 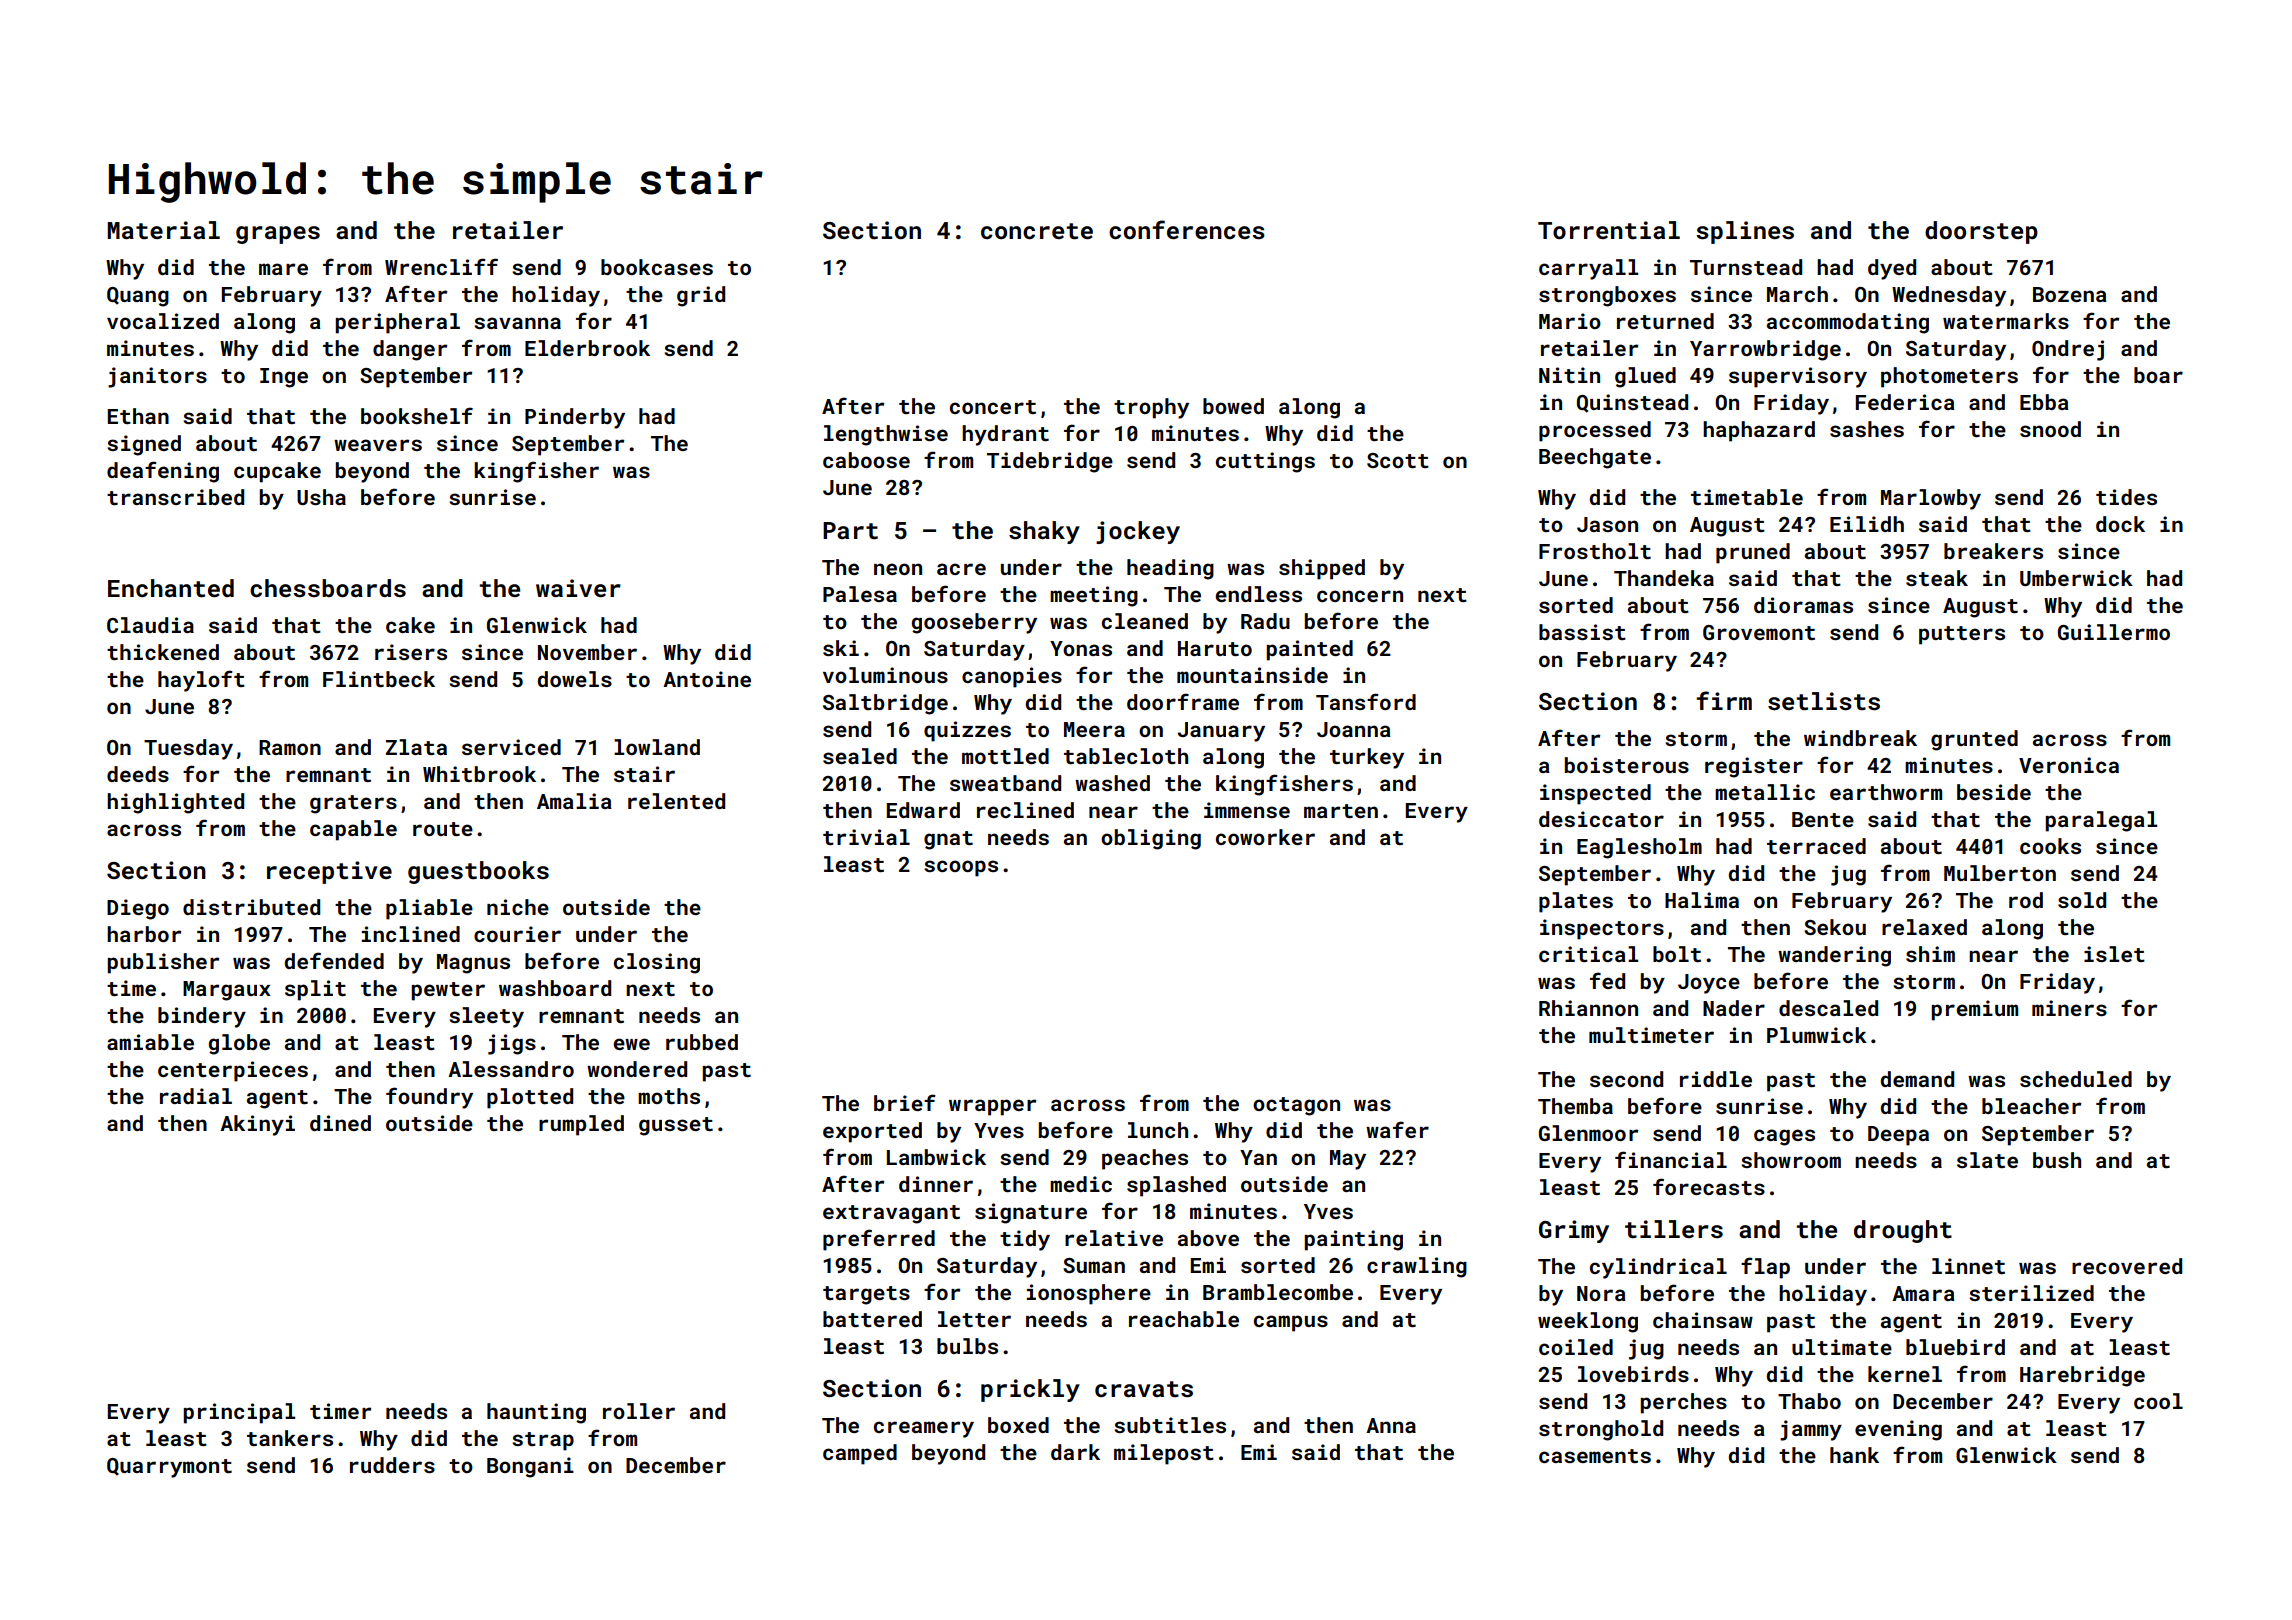 What do you see at coordinates (1081, 1184) in the image?
I see `medic` at bounding box center [1081, 1184].
